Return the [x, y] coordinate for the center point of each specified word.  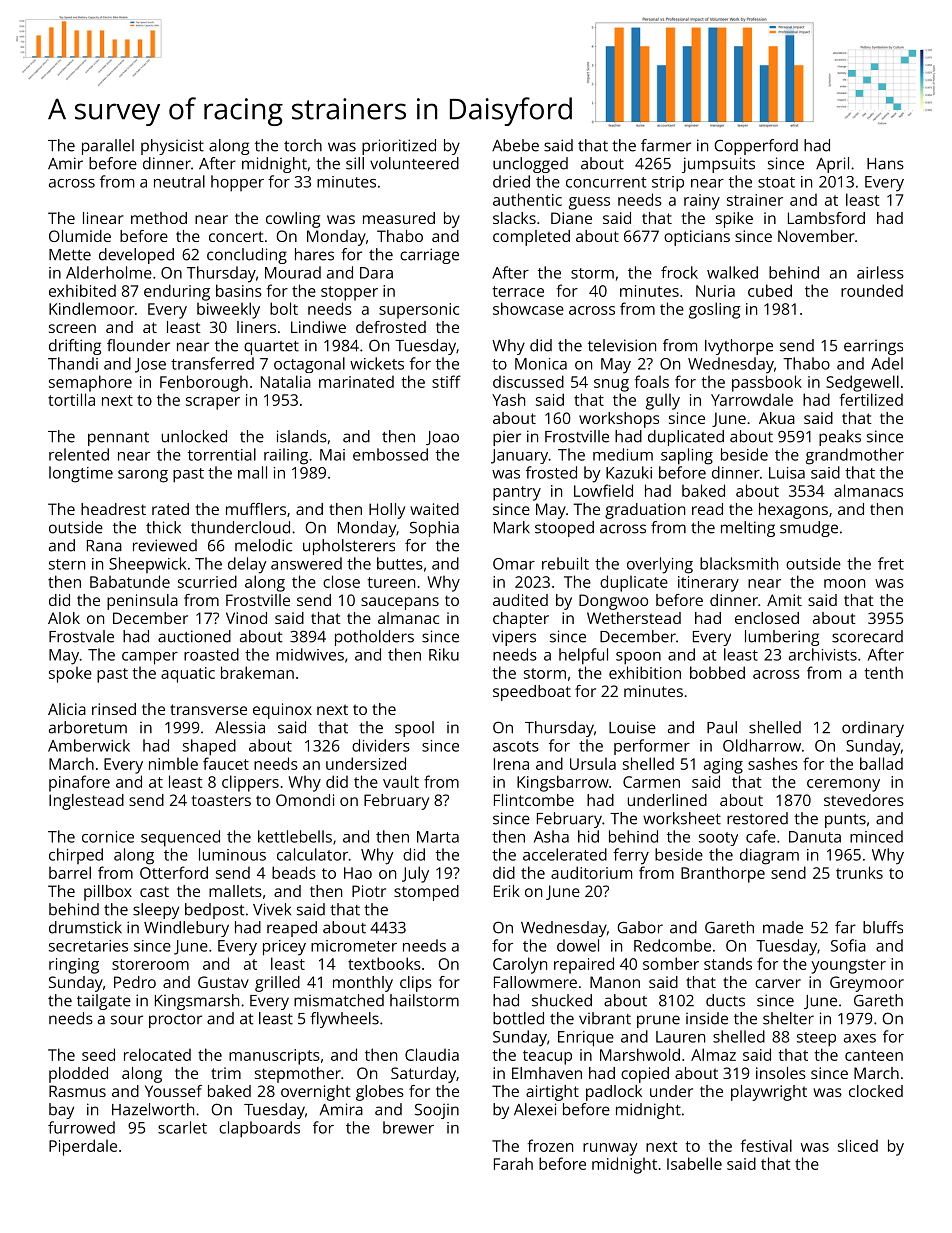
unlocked [194, 436]
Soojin [437, 1111]
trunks [859, 872]
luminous [232, 854]
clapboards [259, 1129]
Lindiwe [318, 327]
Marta [438, 837]
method [159, 218]
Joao [442, 438]
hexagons [793, 511]
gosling [715, 310]
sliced [858, 1145]
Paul [722, 727]
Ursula [593, 764]
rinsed [114, 709]
